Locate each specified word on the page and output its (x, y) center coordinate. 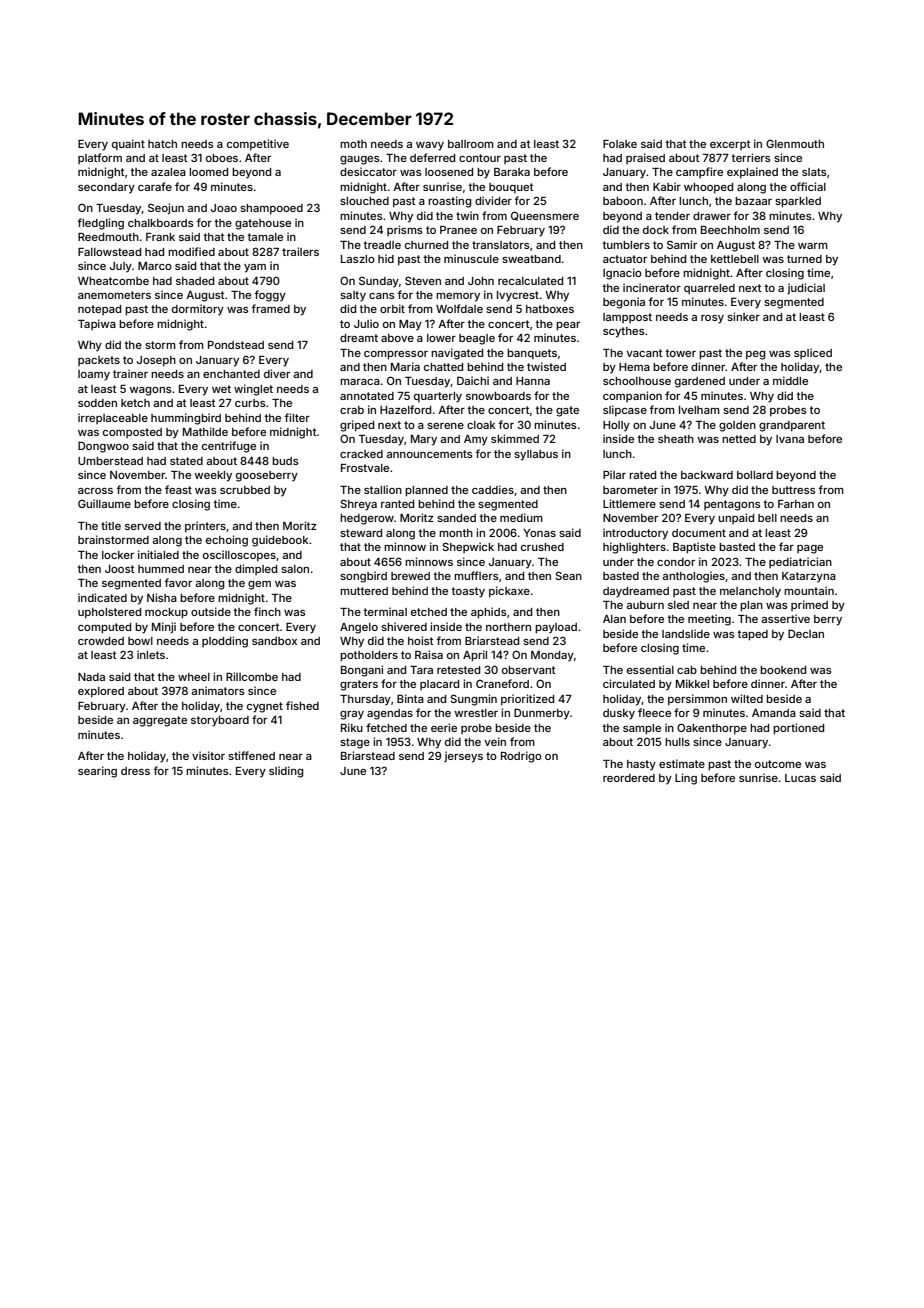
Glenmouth (795, 143)
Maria (405, 366)
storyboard (220, 721)
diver (277, 373)
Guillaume (104, 503)
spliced (813, 353)
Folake (620, 144)
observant (529, 670)
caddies (493, 489)
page (810, 549)
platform (100, 158)
